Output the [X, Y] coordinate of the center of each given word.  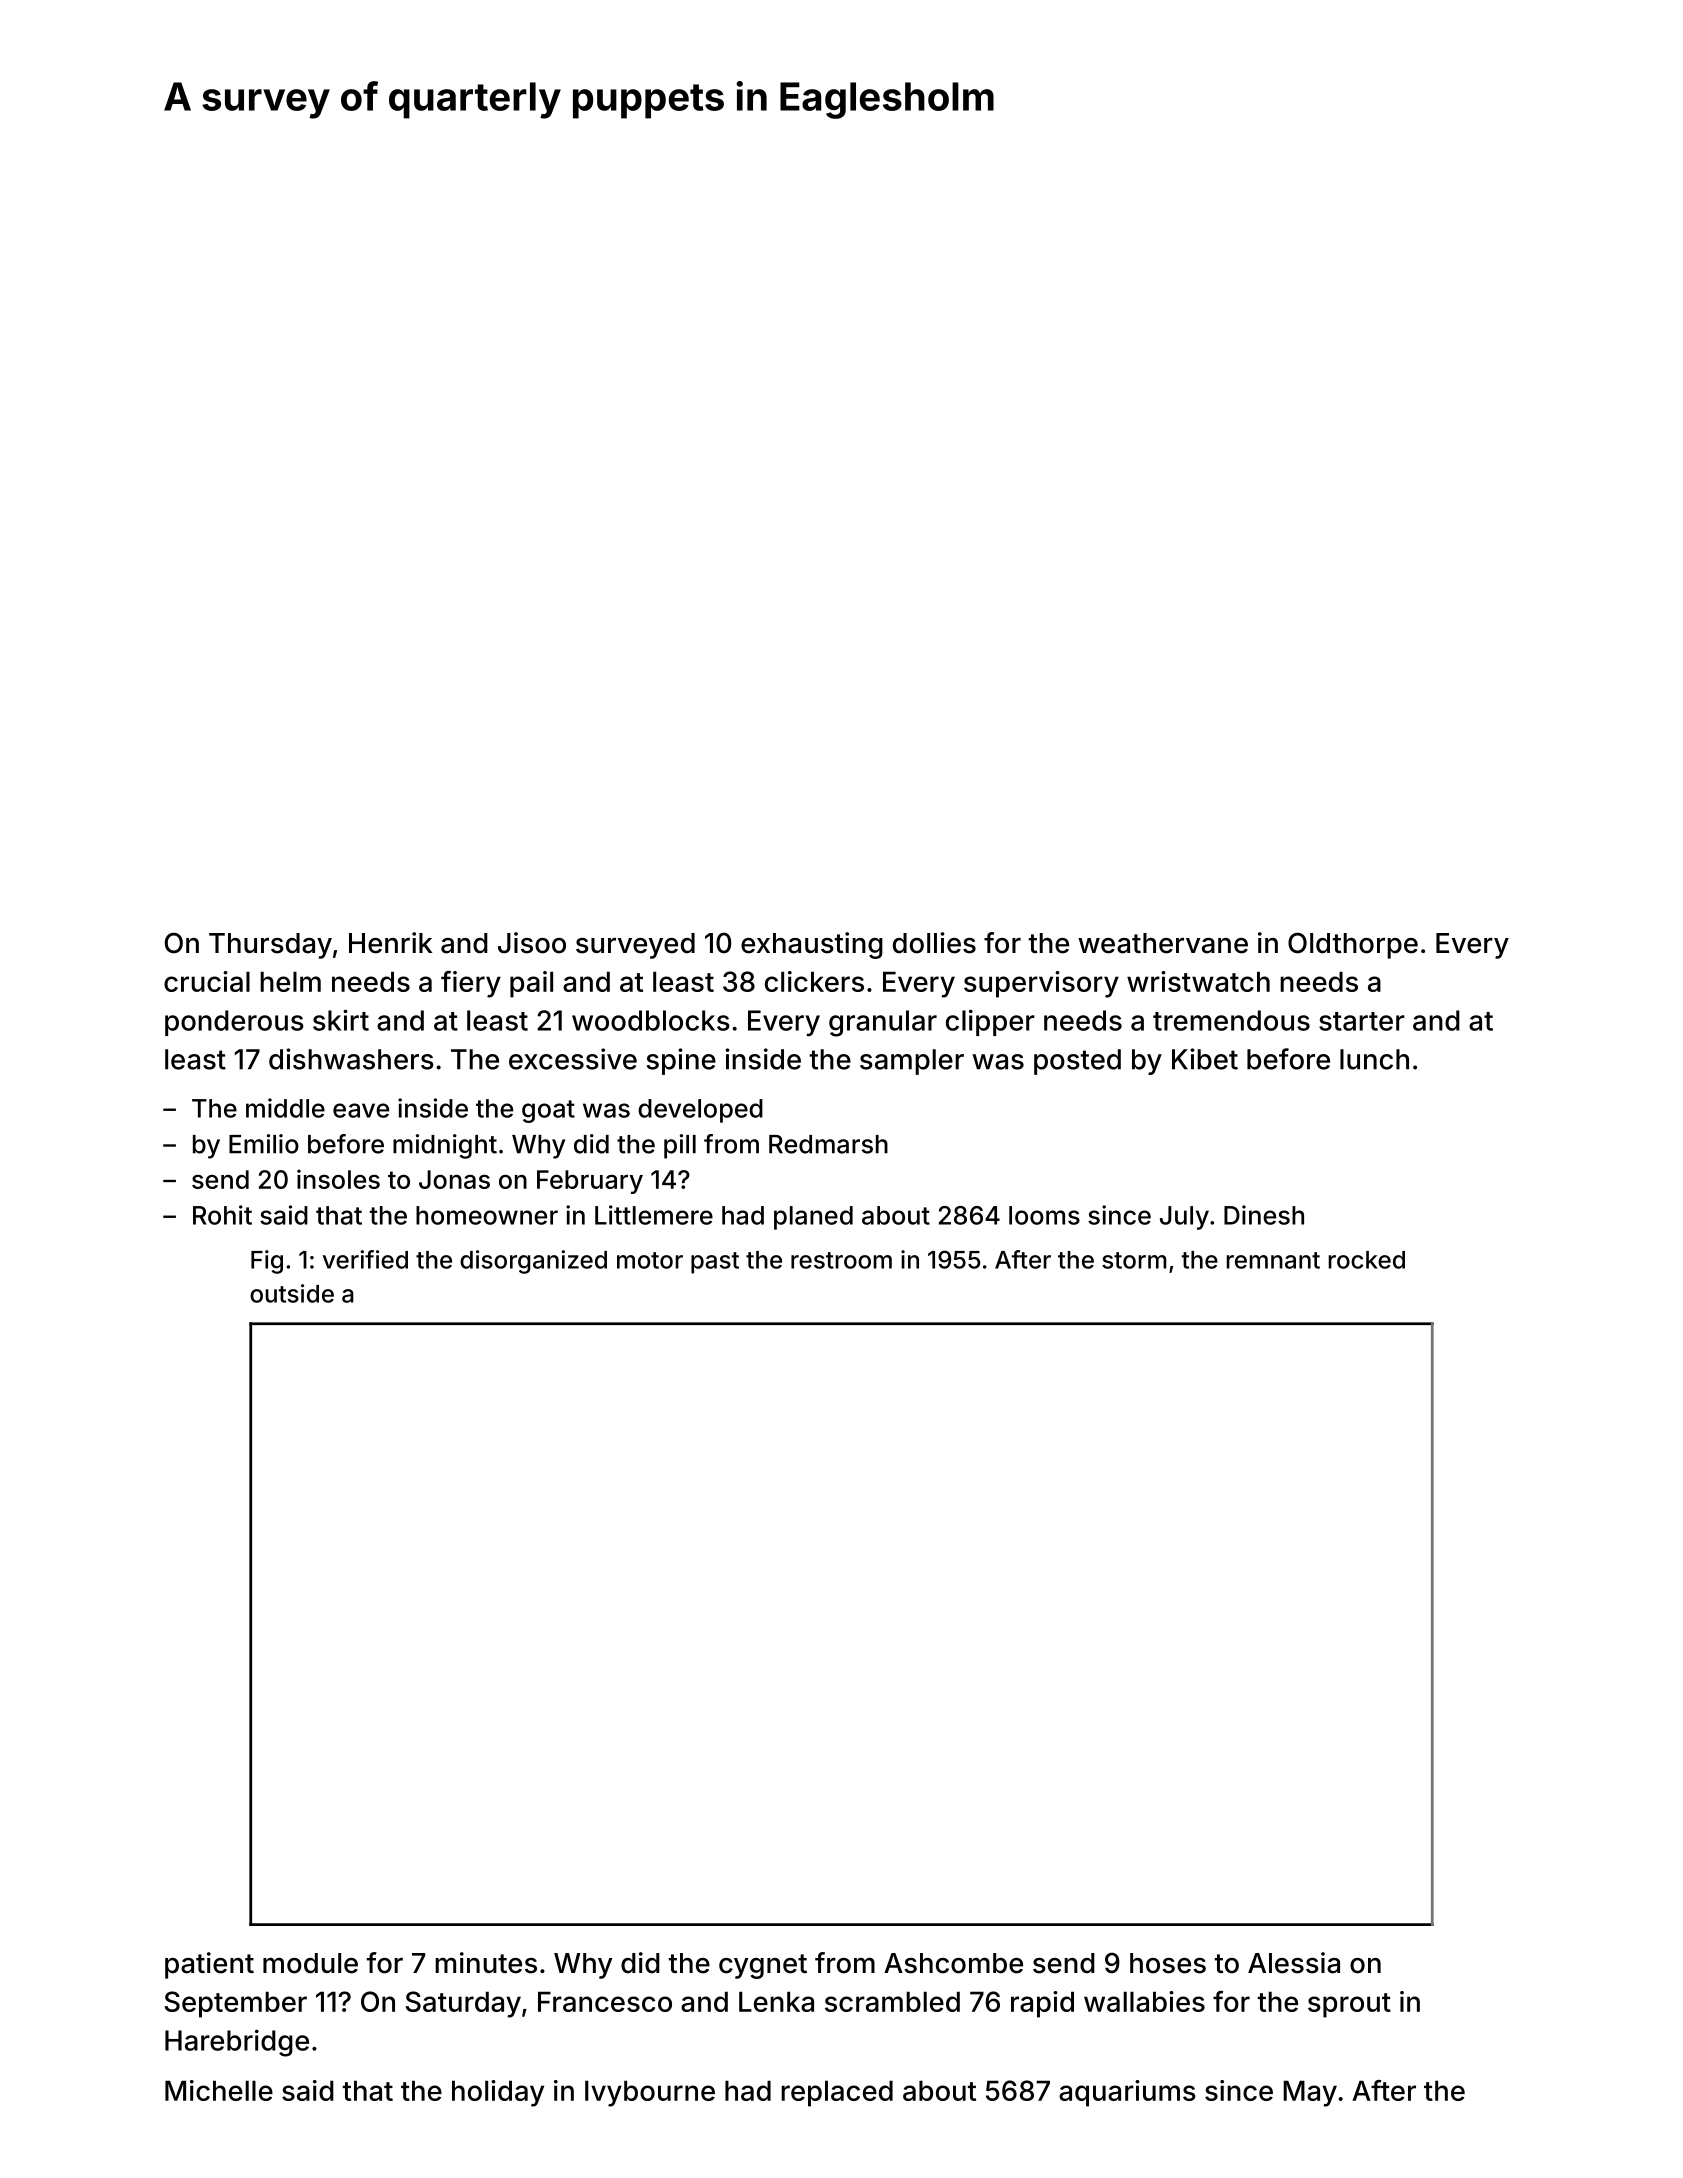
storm [1134, 1260]
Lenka [776, 2001]
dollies [934, 943]
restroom [841, 1260]
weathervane [1163, 943]
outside [292, 1293]
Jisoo [532, 943]
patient [209, 1965]
